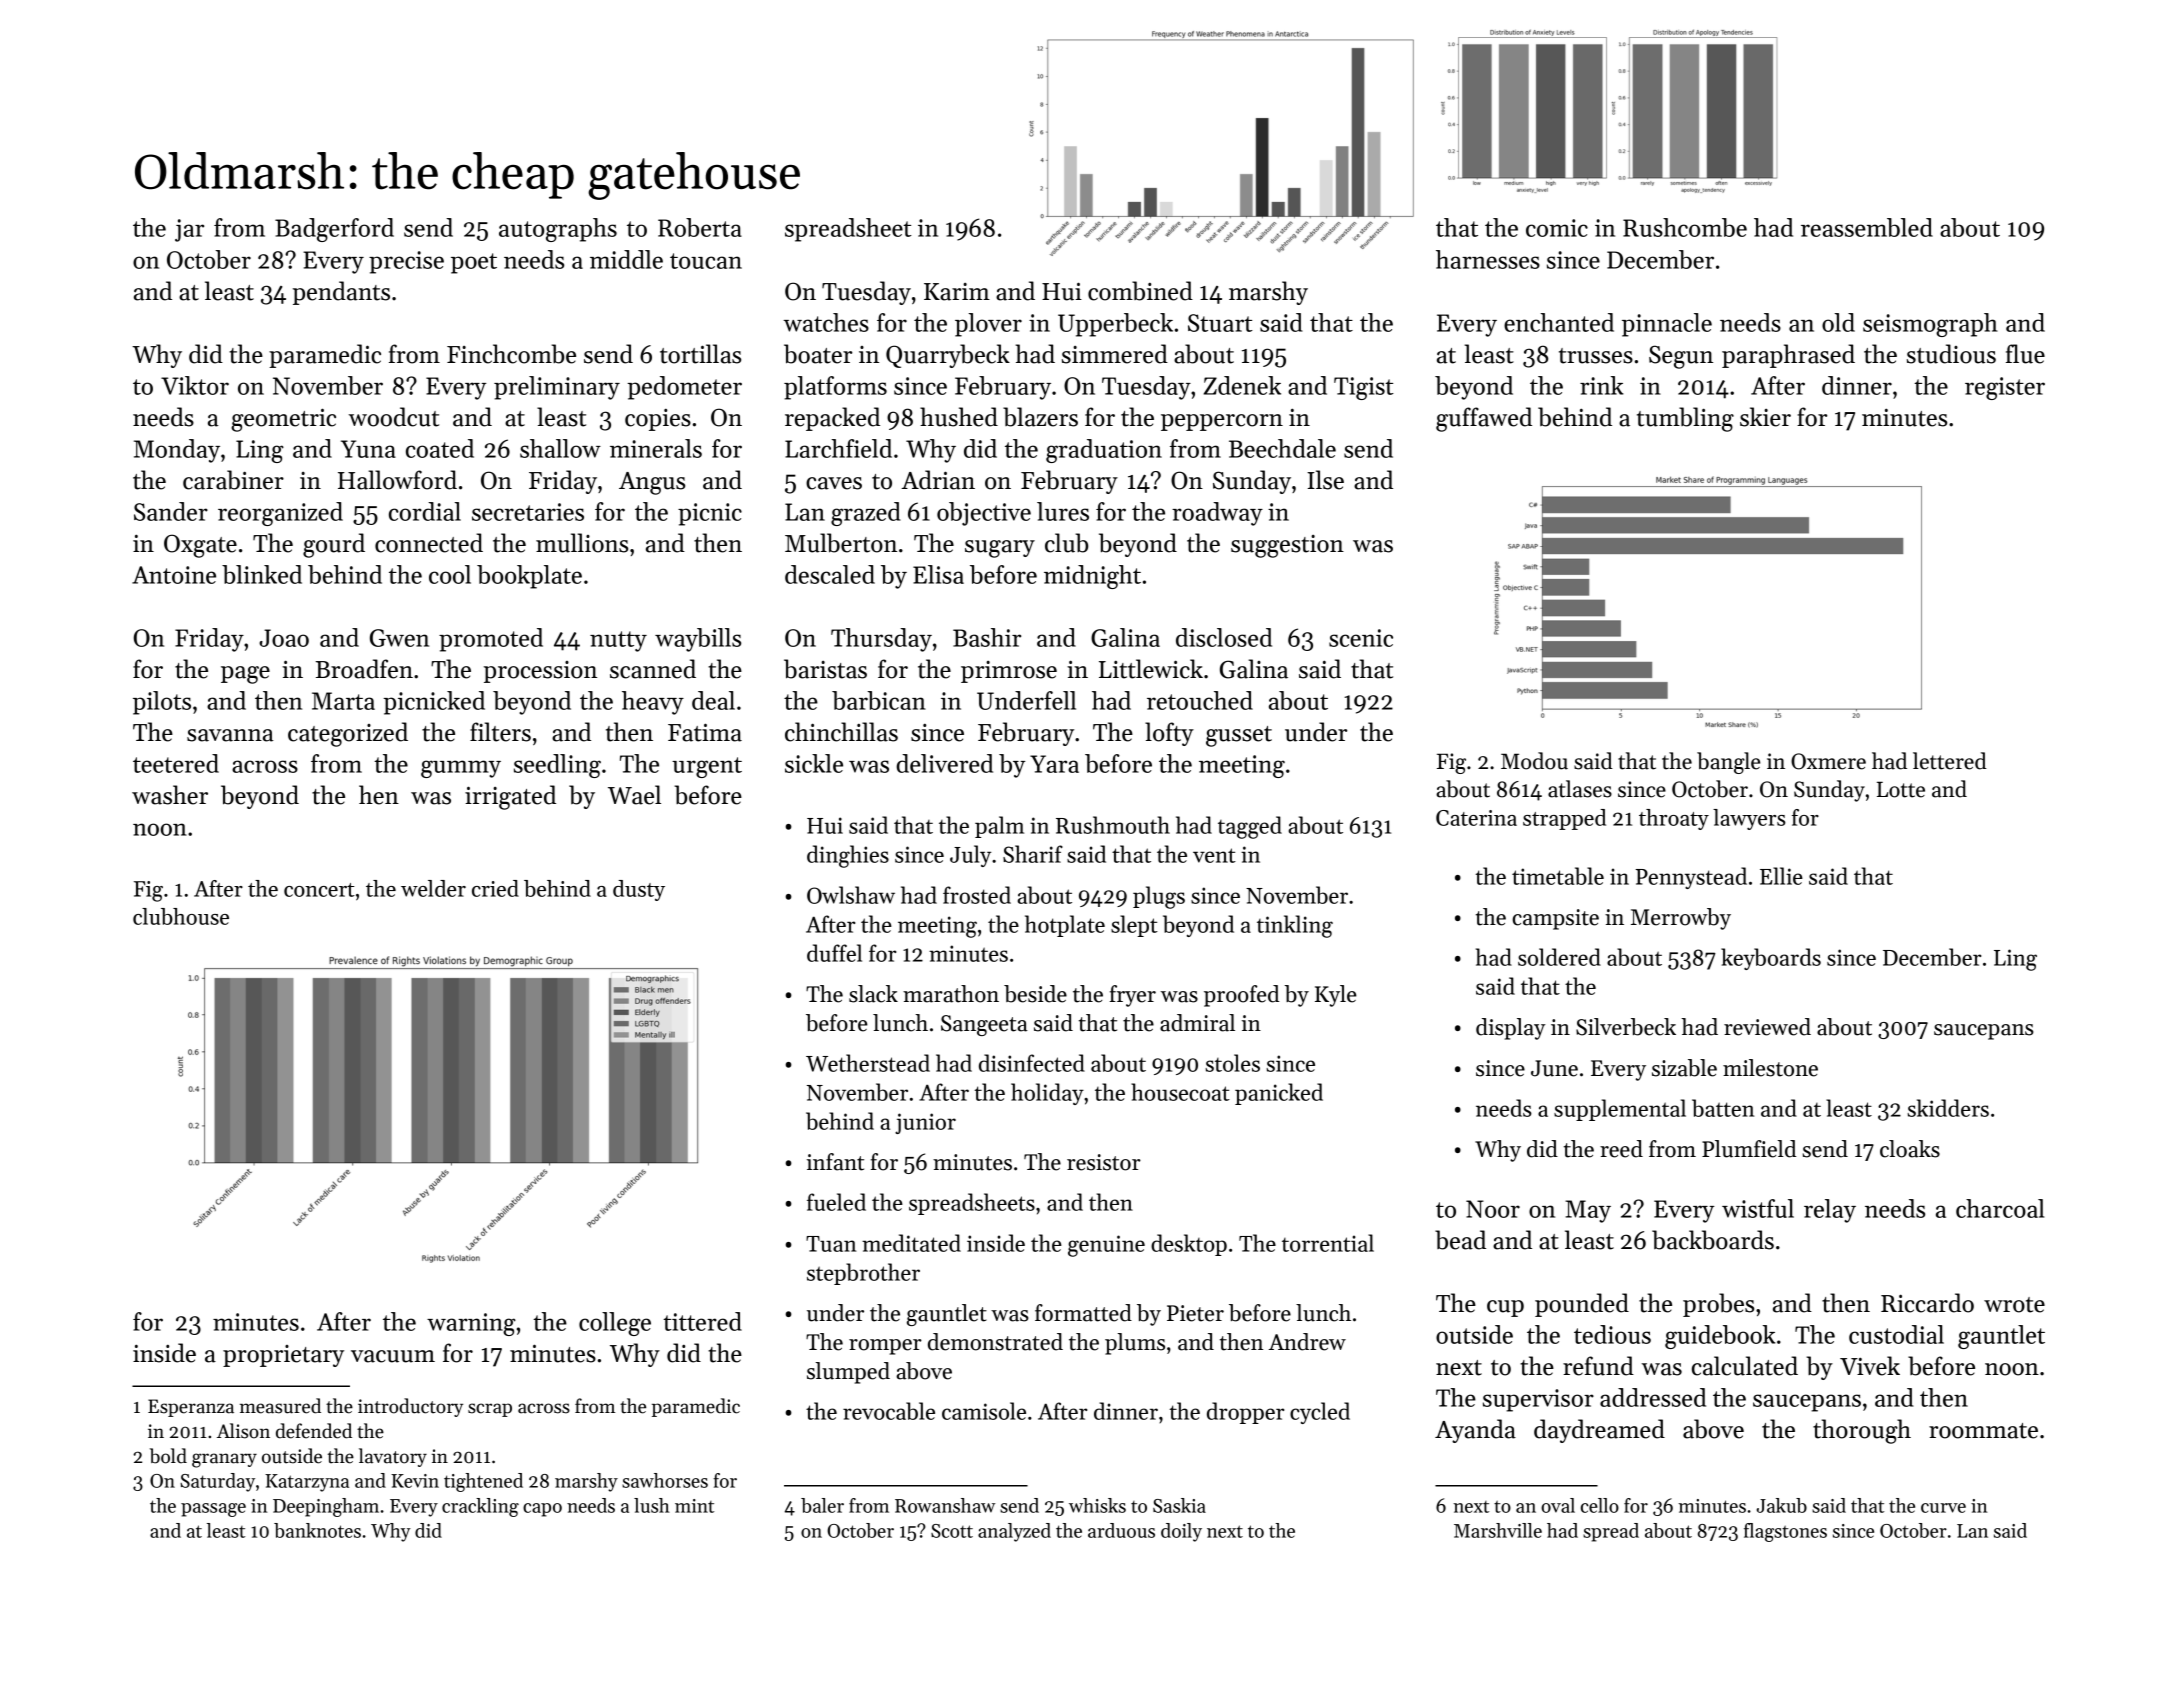  Describe the element at coordinates (665, 1480) in the screenshot. I see `sawhorses` at that location.
